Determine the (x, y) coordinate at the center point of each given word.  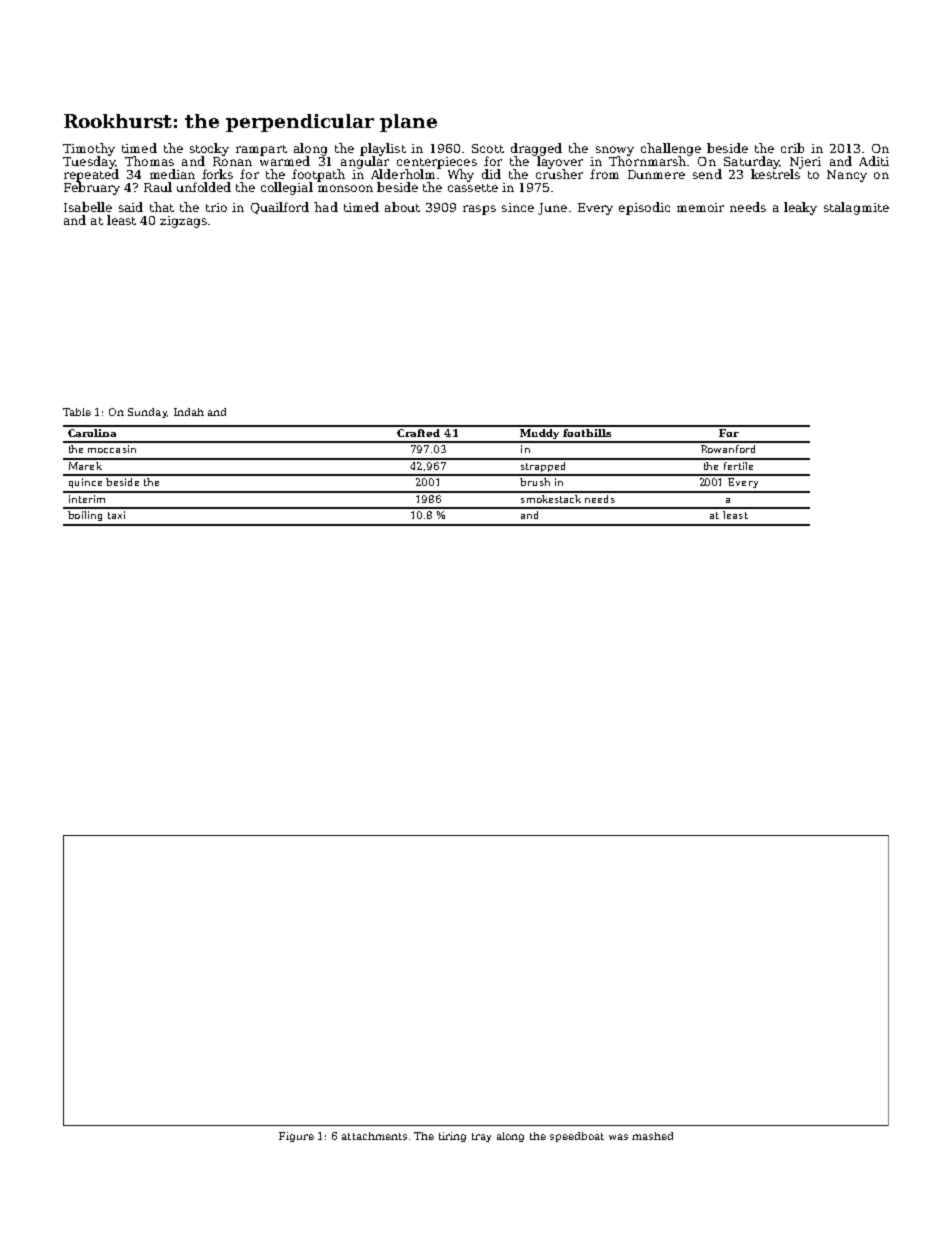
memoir (700, 207)
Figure (296, 1137)
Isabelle (88, 207)
